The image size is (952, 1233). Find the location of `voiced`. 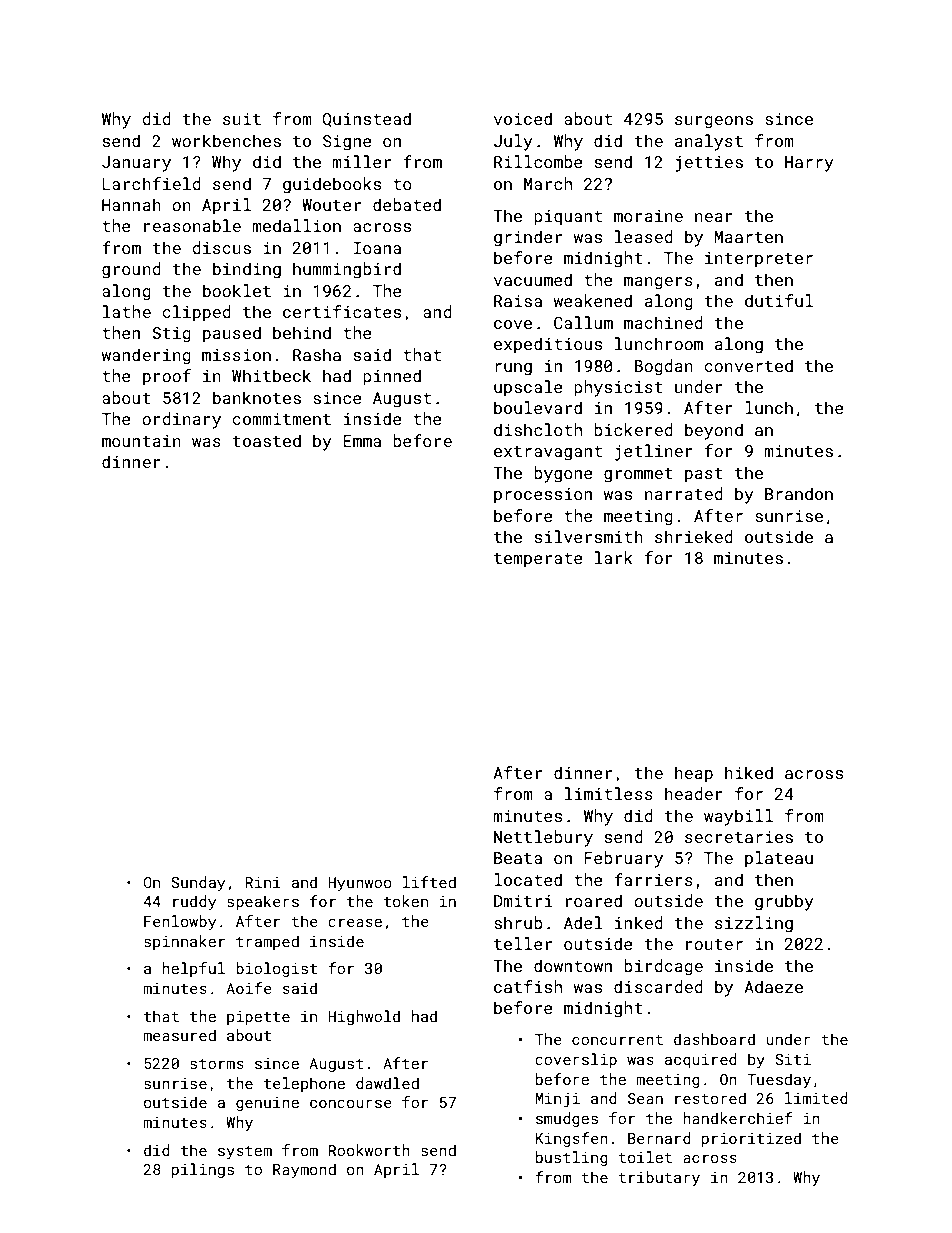

voiced is located at coordinates (523, 118).
